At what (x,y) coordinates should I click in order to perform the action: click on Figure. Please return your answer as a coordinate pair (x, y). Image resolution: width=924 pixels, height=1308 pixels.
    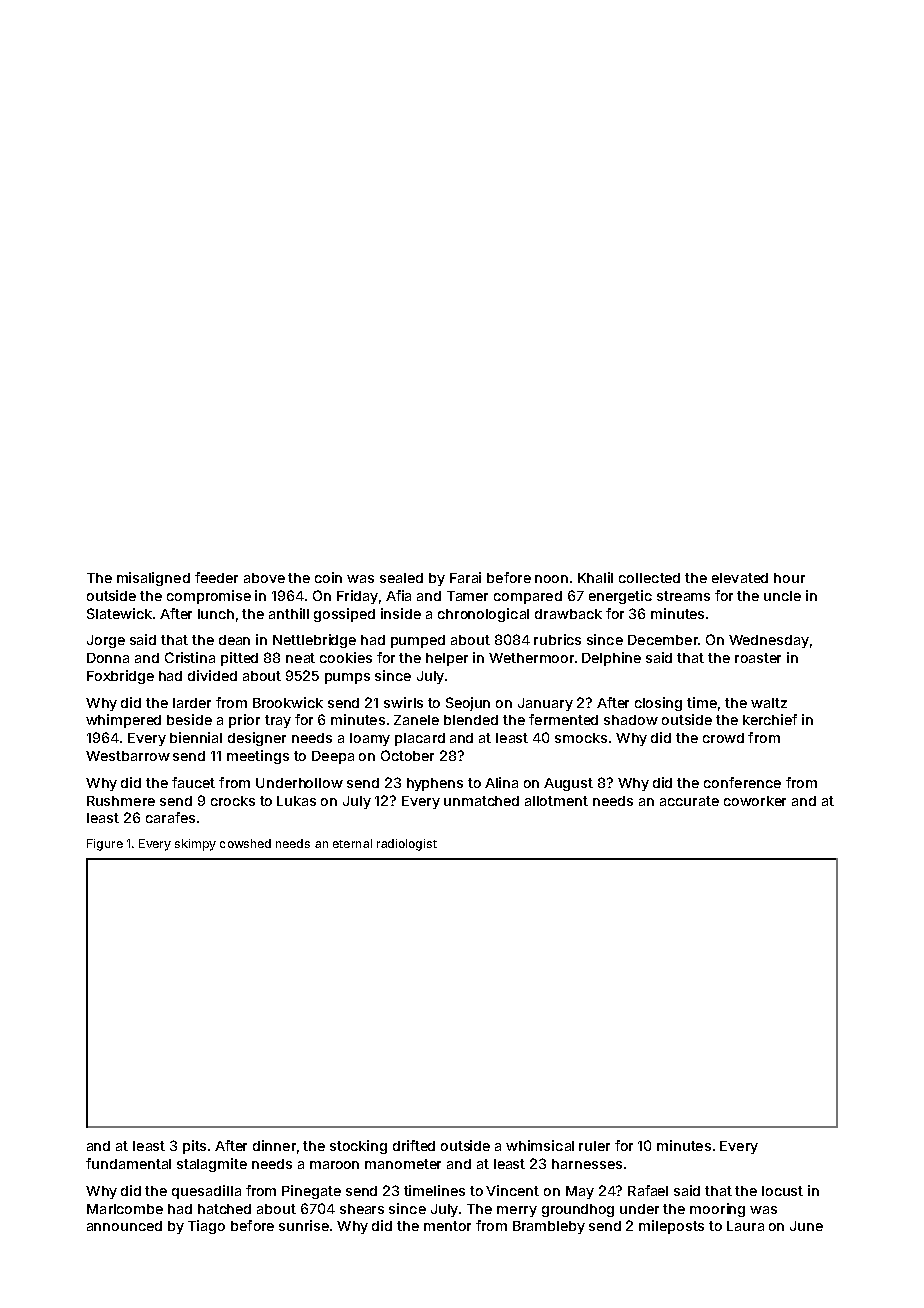
    Looking at the image, I should click on (105, 845).
